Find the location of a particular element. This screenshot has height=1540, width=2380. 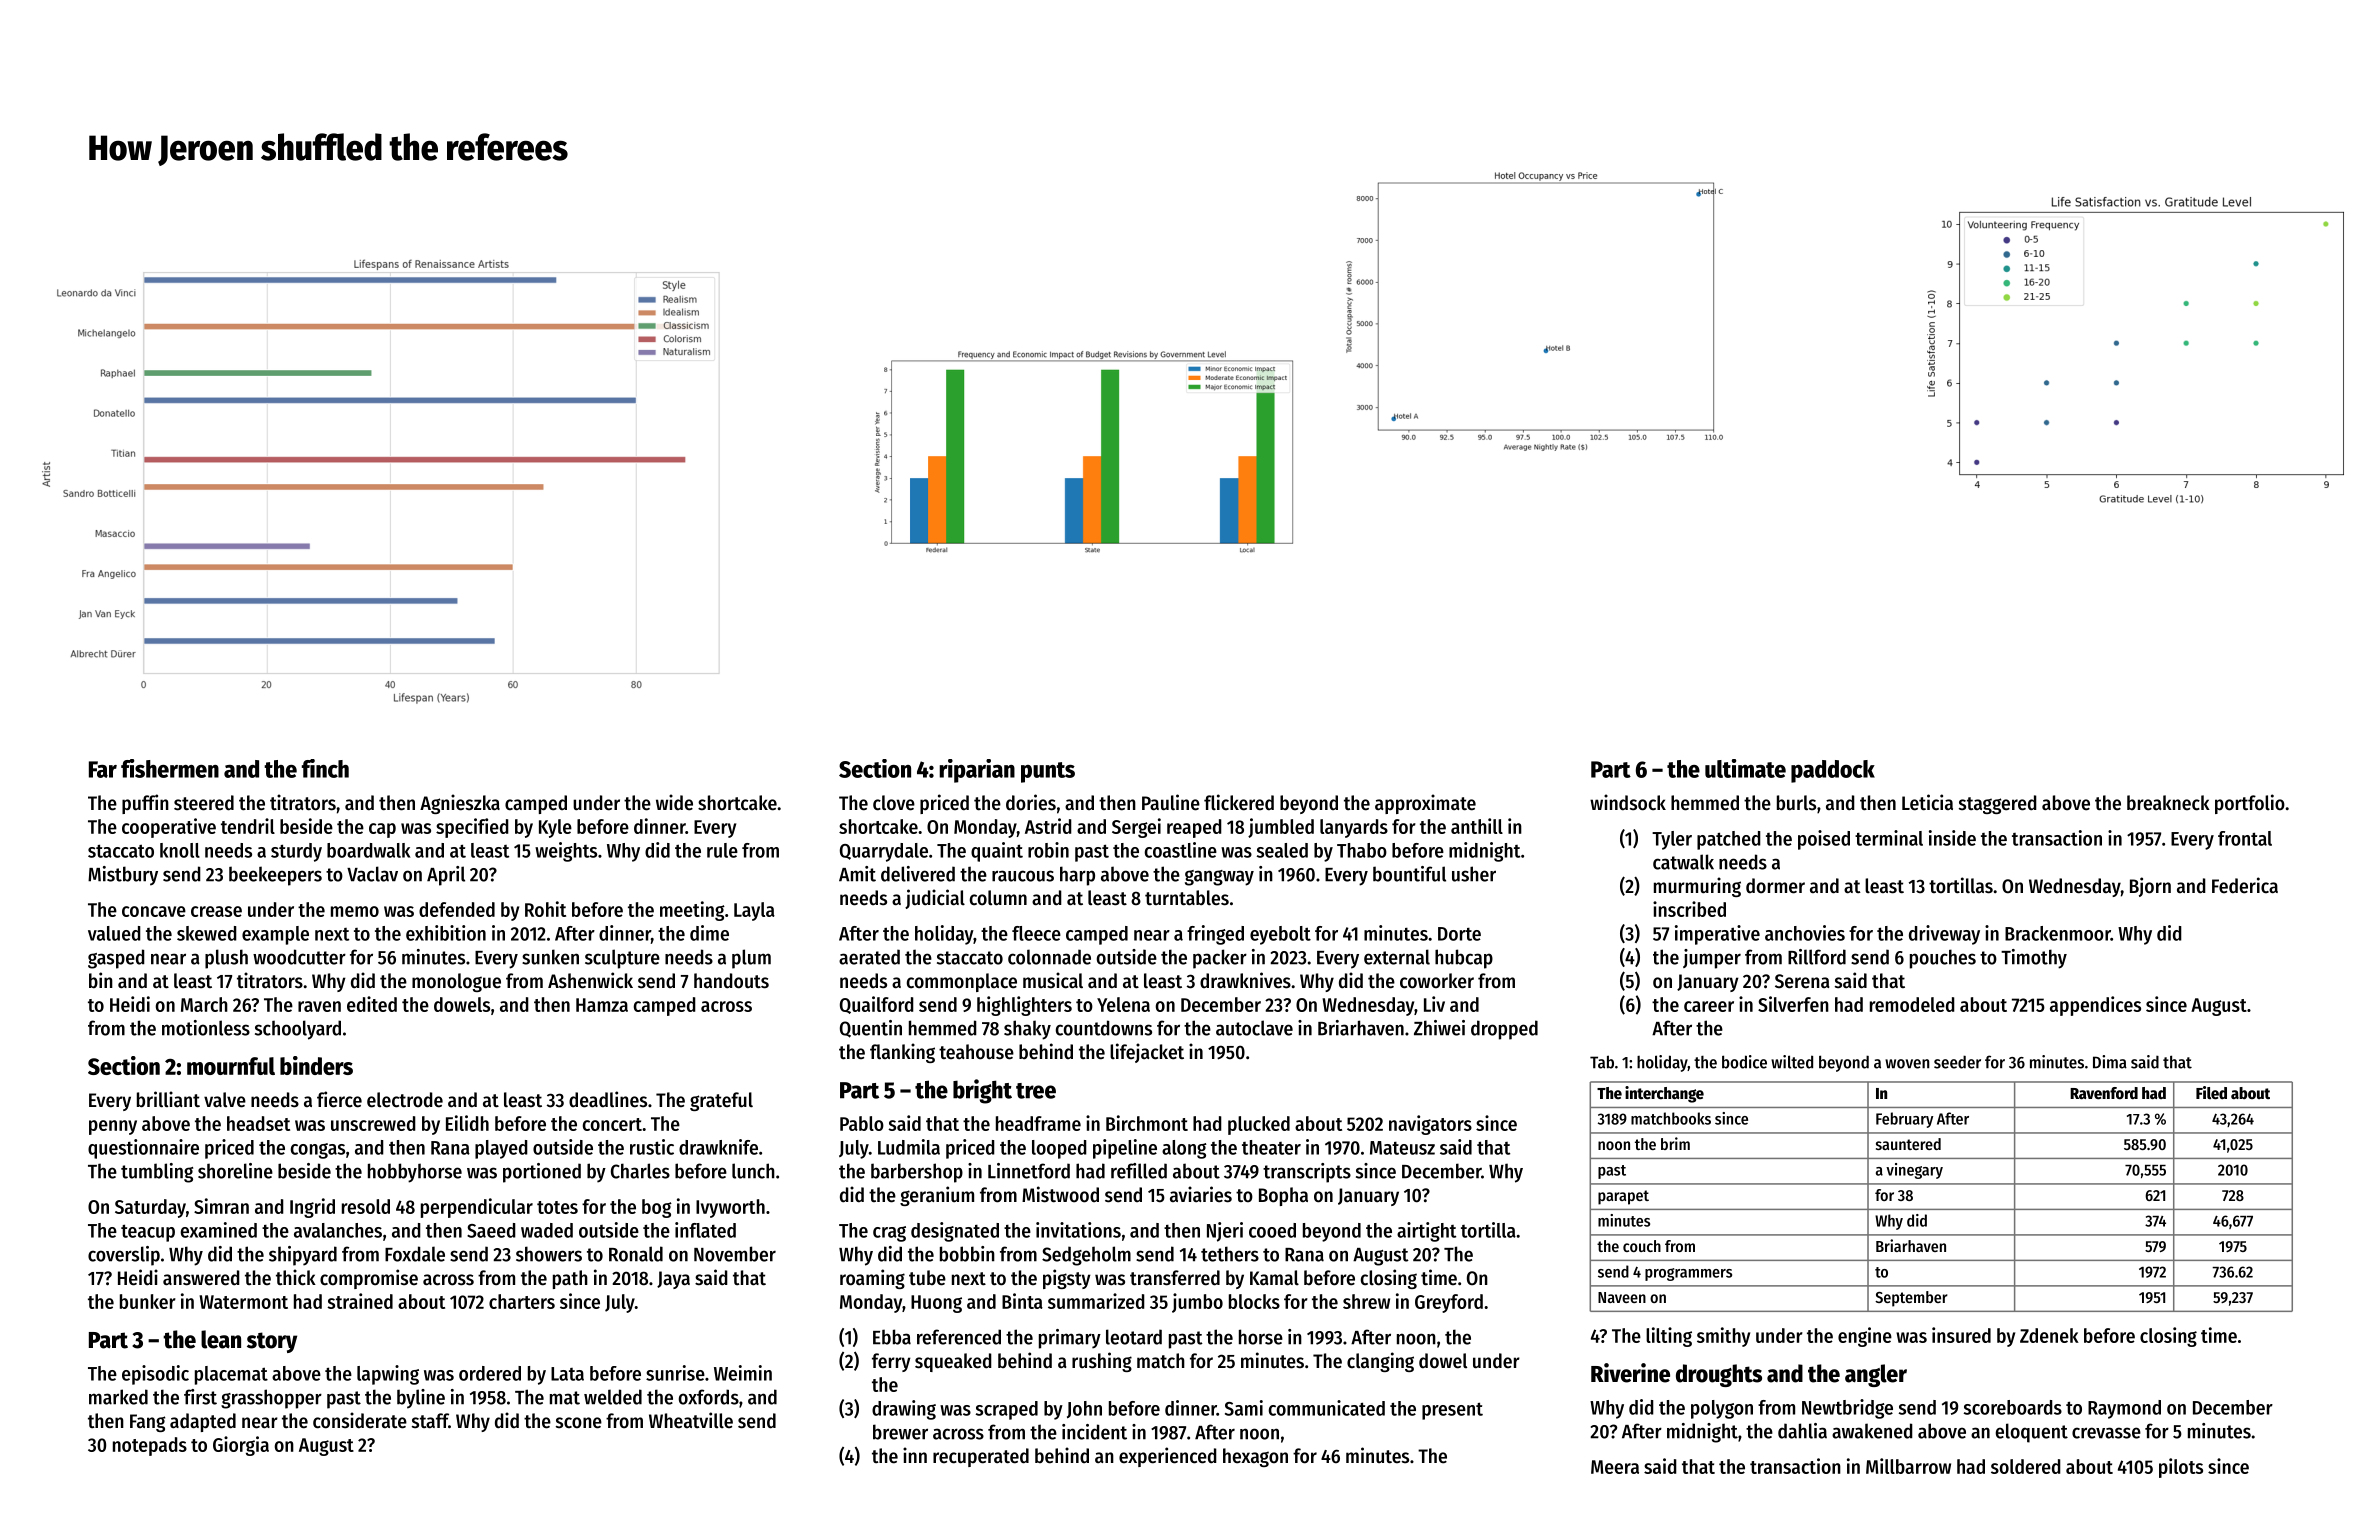

dropped is located at coordinates (1504, 1030).
